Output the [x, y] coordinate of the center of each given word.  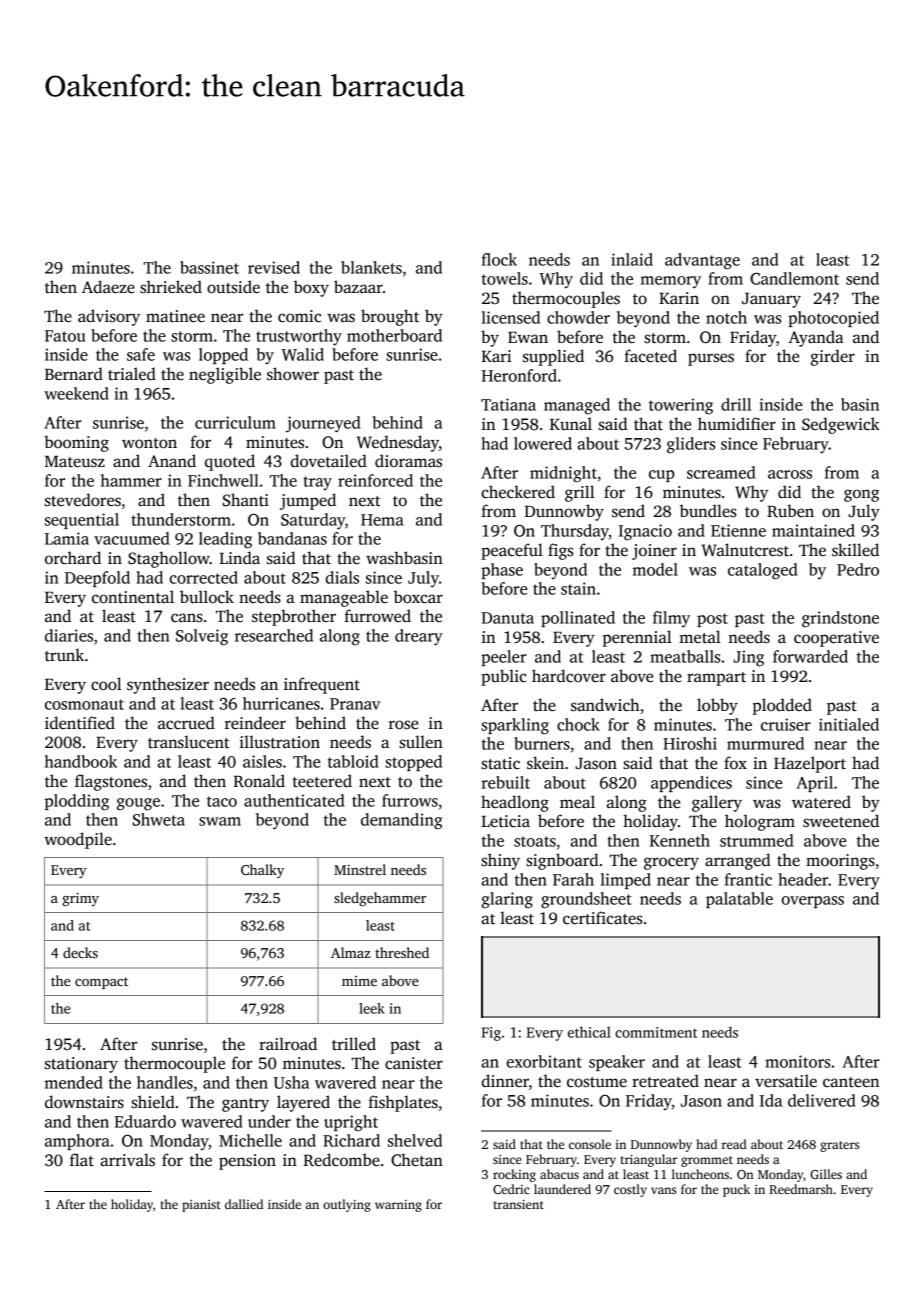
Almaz [351, 952]
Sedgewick [841, 425]
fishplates [403, 1103]
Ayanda [816, 338]
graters [839, 1146]
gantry [245, 1105]
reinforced [375, 480]
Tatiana [508, 404]
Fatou [65, 336]
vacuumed [131, 538]
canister [414, 1063]
